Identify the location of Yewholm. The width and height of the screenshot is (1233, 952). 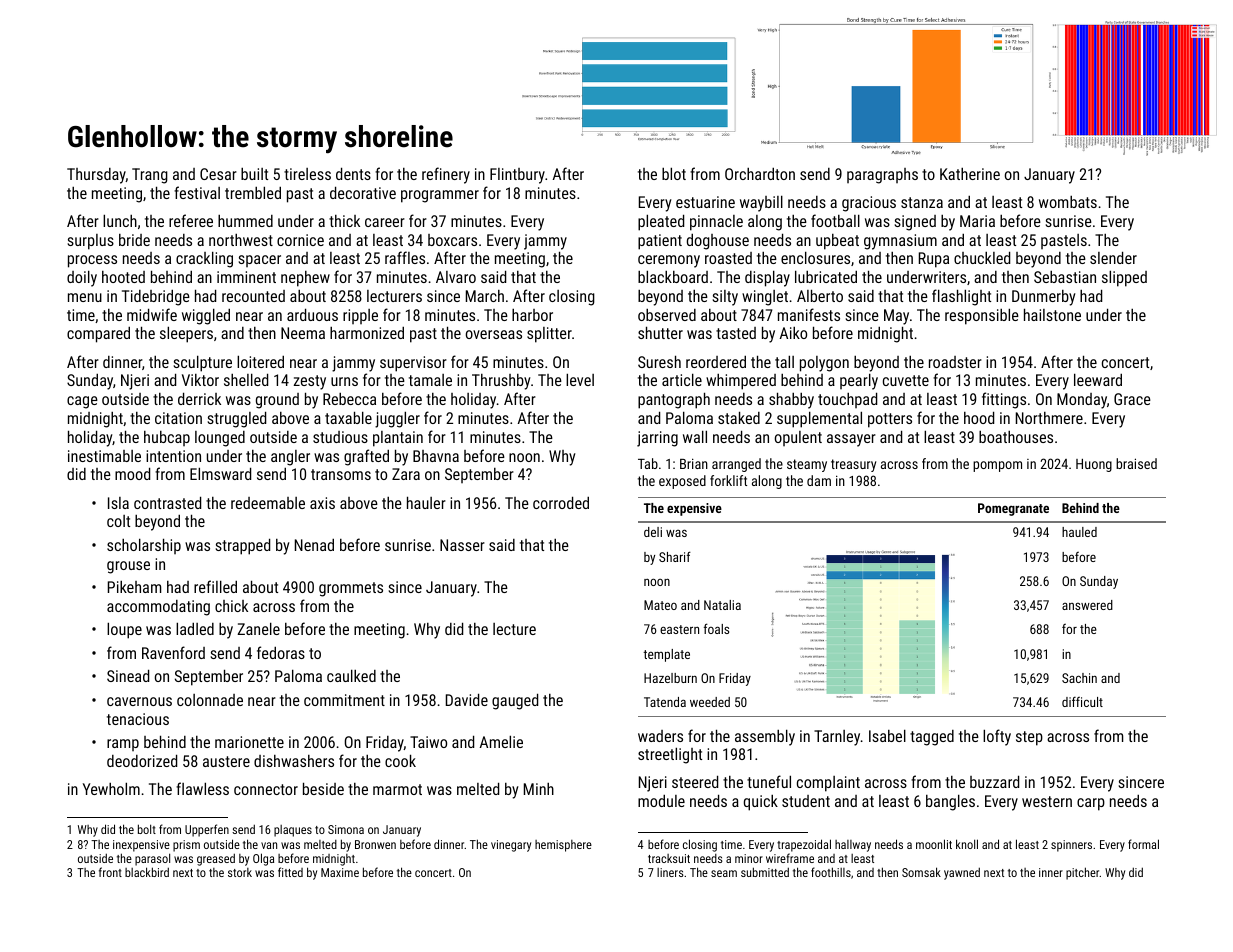
(111, 788).
